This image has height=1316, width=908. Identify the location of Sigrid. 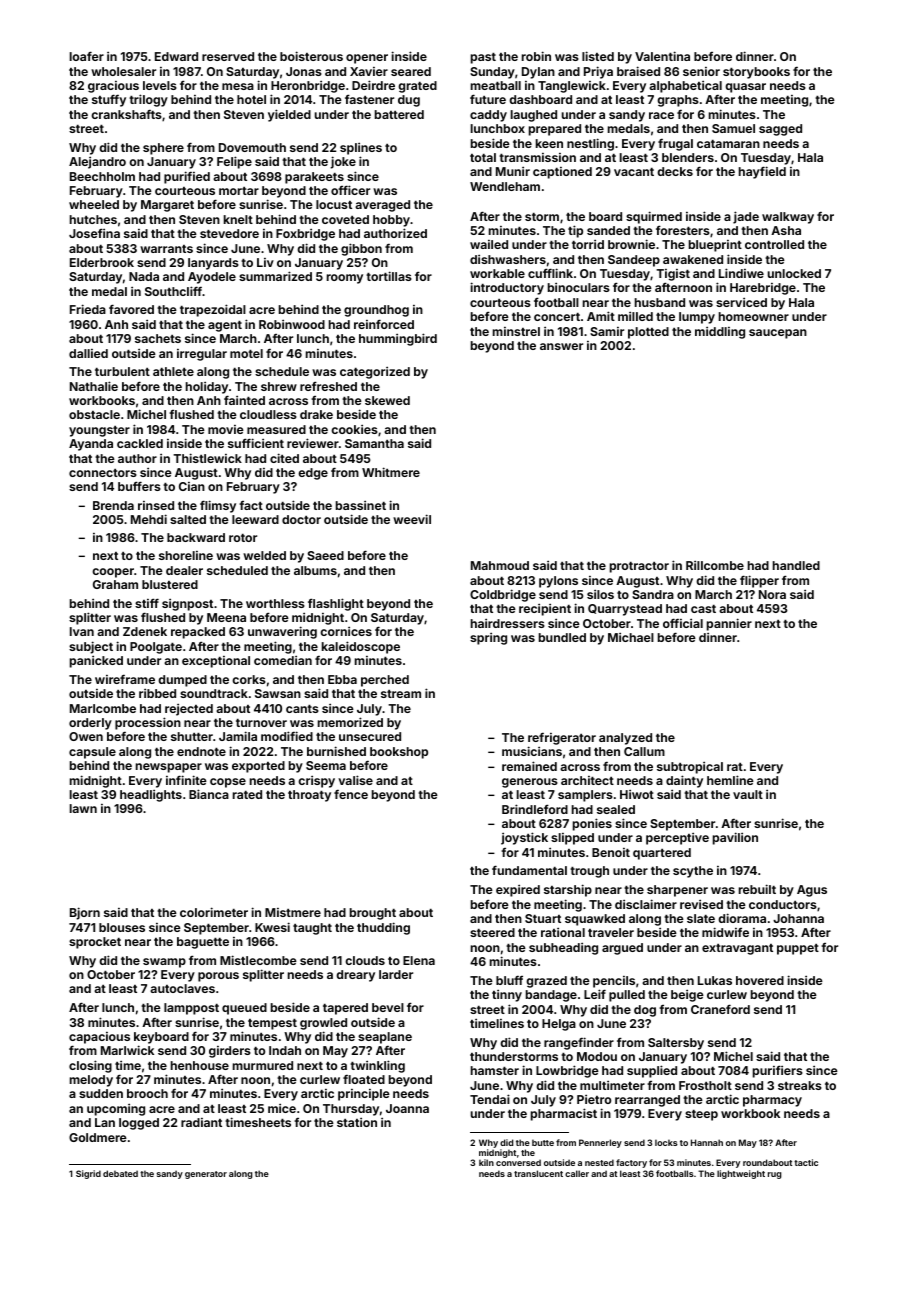
(88, 1174).
